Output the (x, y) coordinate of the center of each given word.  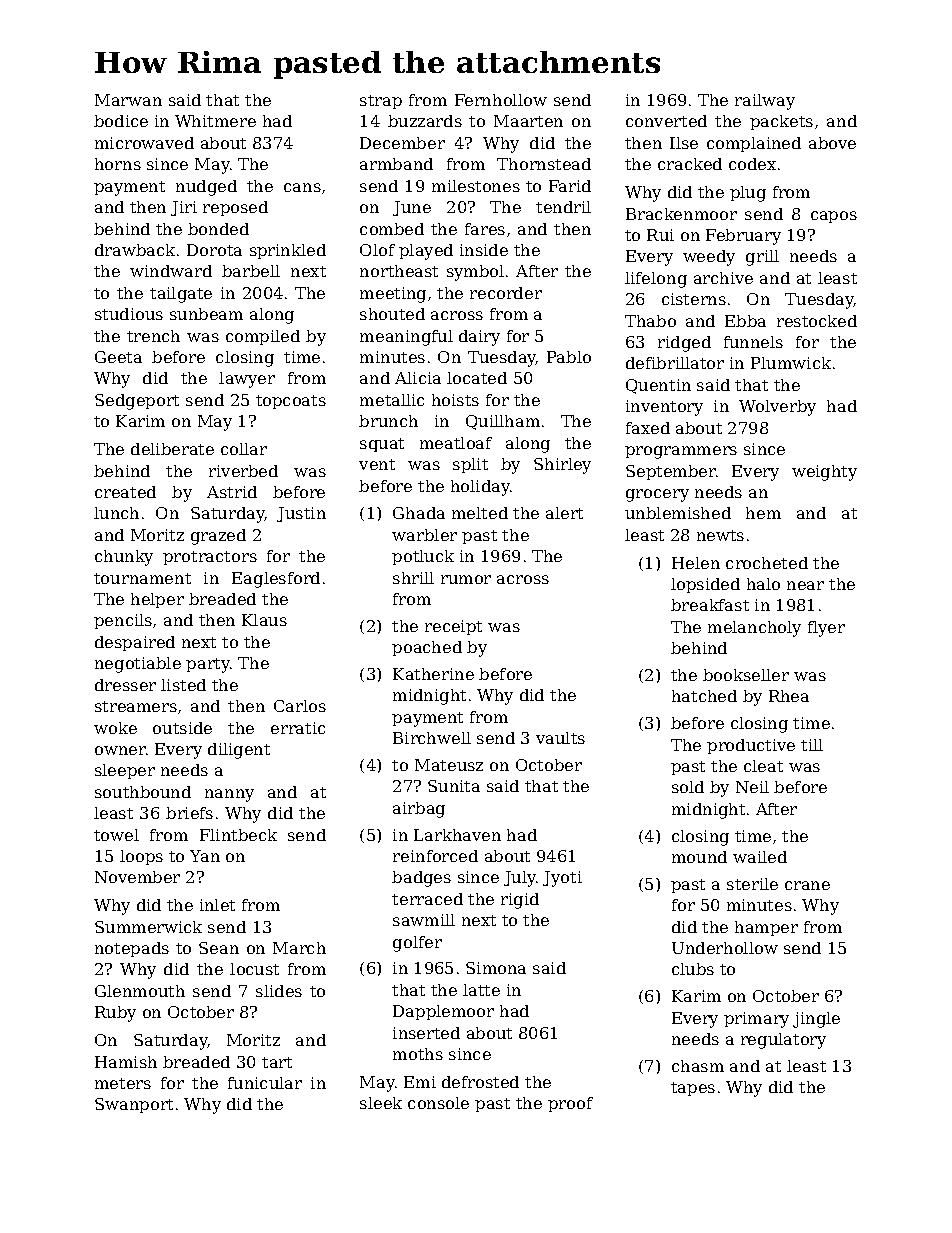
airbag (419, 810)
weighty (824, 473)
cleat (763, 766)
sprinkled (288, 251)
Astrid (232, 492)
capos (834, 217)
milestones (476, 186)
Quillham (503, 422)
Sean (219, 948)
